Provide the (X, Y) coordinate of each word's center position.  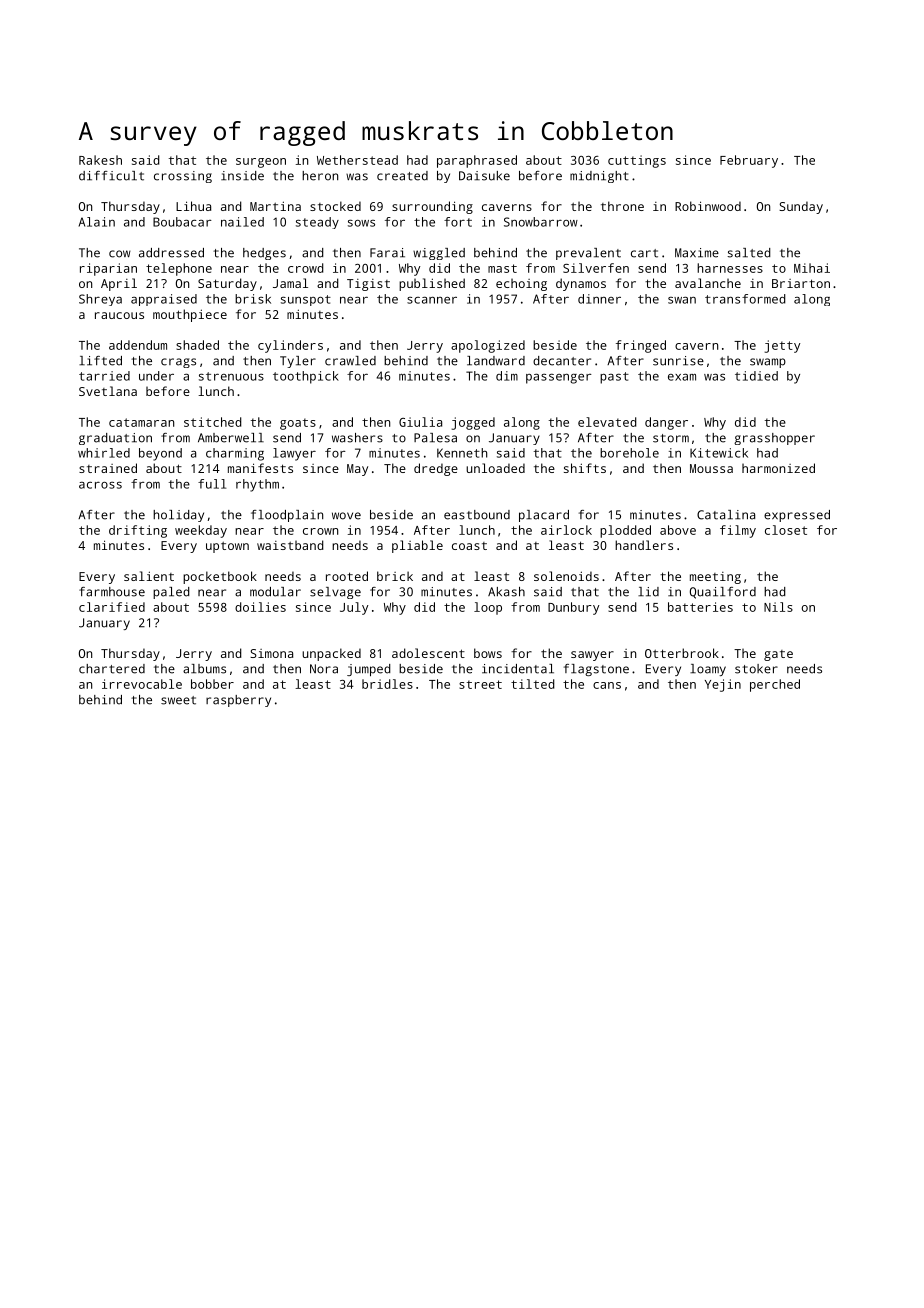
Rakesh (100, 160)
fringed (641, 346)
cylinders (290, 346)
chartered (112, 669)
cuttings (637, 161)
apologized (488, 346)
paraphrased (477, 161)
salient (149, 576)
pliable (417, 546)
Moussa (711, 468)
